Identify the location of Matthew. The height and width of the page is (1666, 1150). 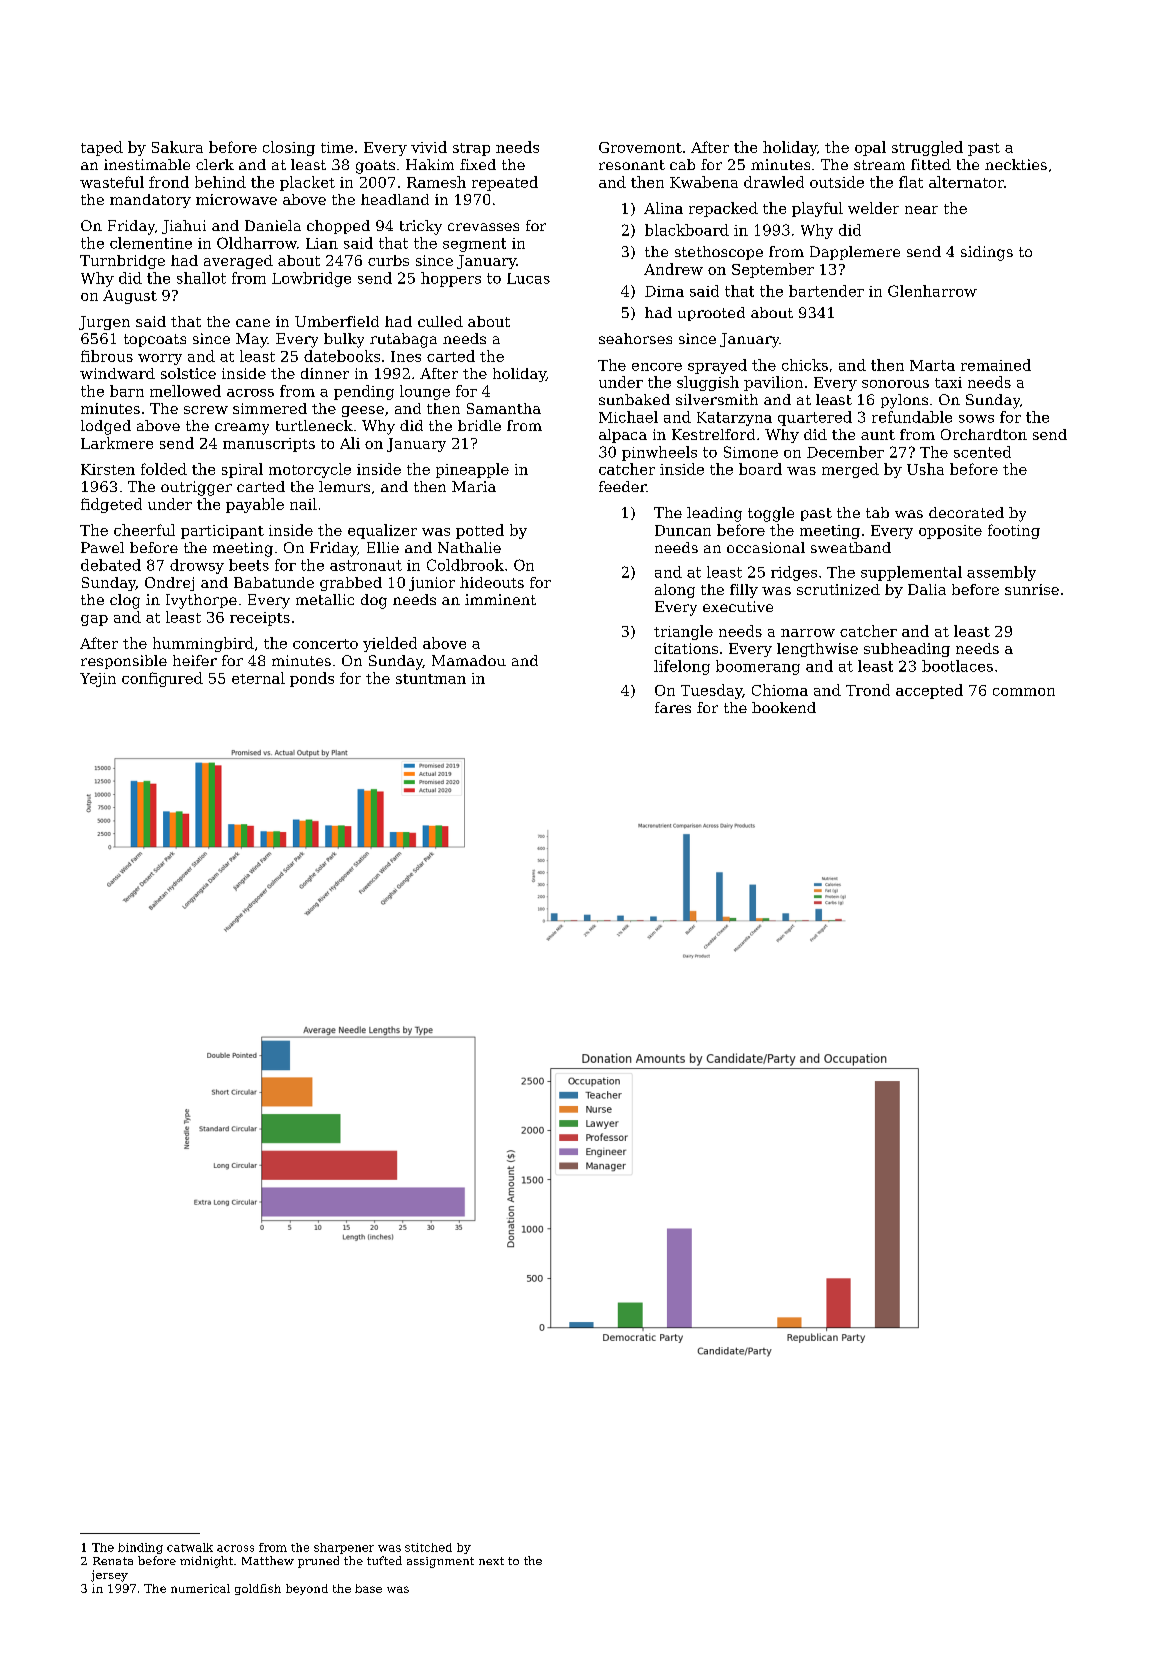
(268, 1560).
